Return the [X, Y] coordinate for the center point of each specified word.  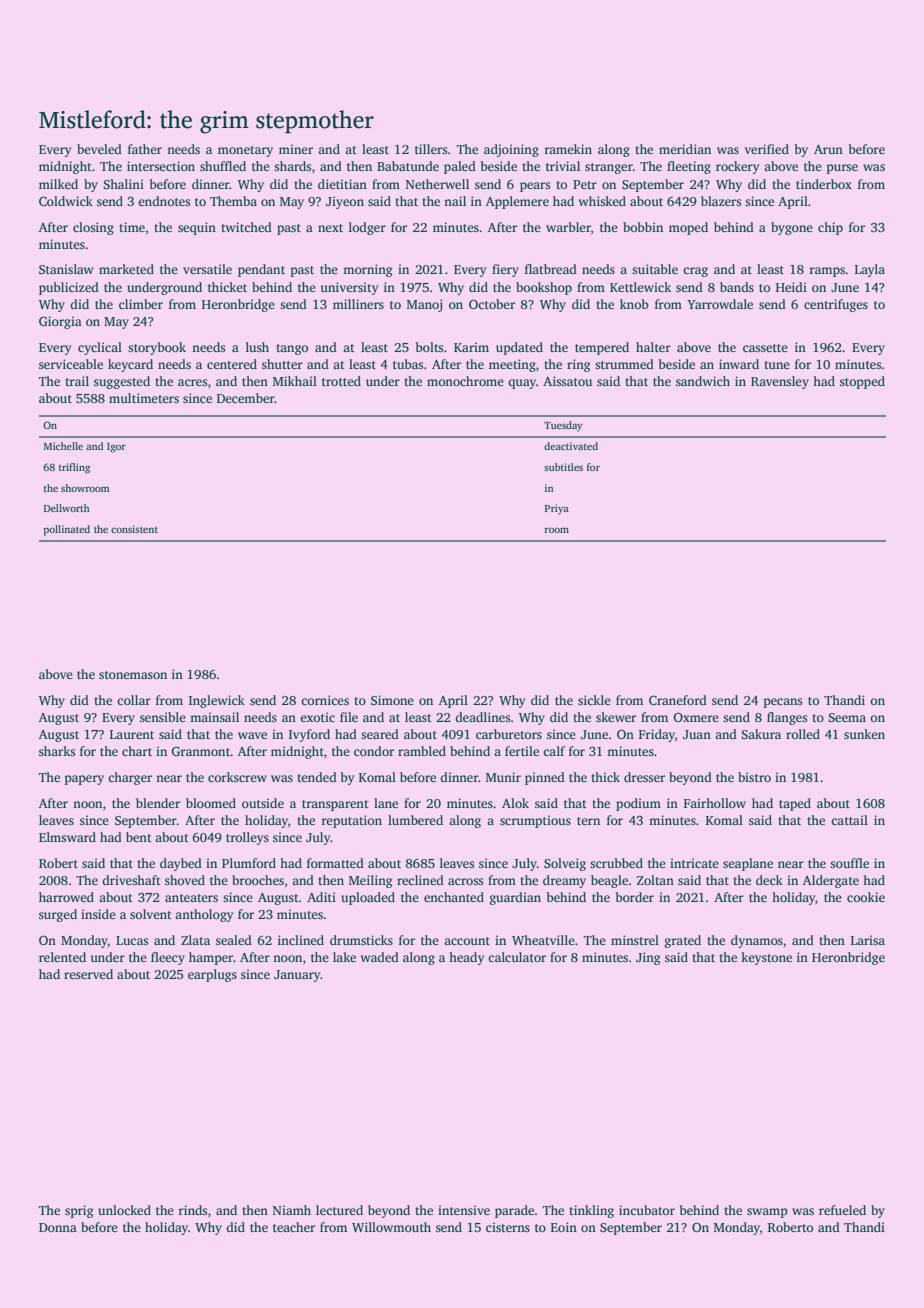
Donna [58, 1227]
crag [695, 272]
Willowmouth [391, 1227]
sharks [57, 751]
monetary [245, 151]
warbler [568, 227]
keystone [766, 958]
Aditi [321, 897]
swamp [767, 1213]
